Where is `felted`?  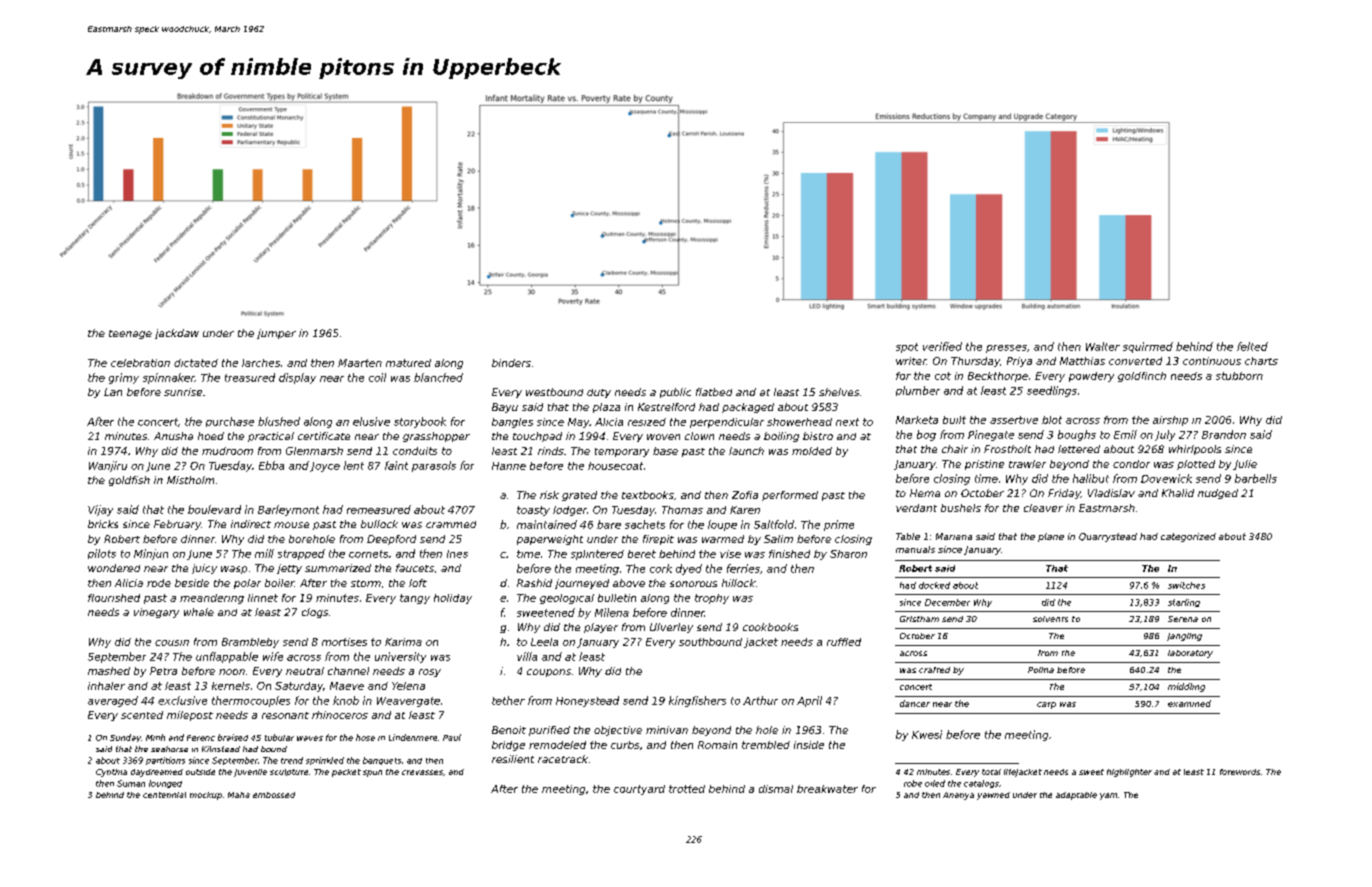
felted is located at coordinates (1252, 346).
